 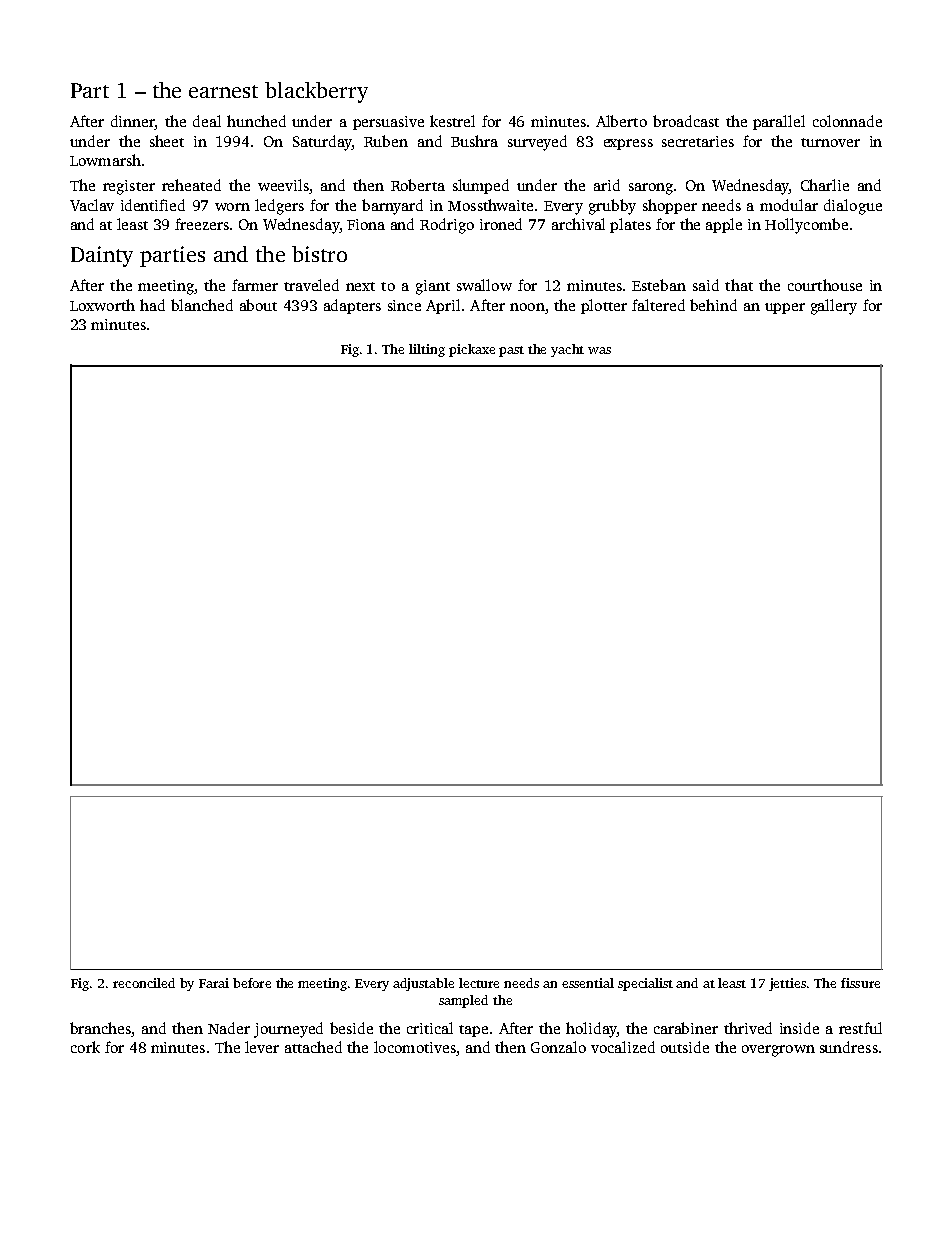 I want to click on adjustable, so click(x=423, y=984).
